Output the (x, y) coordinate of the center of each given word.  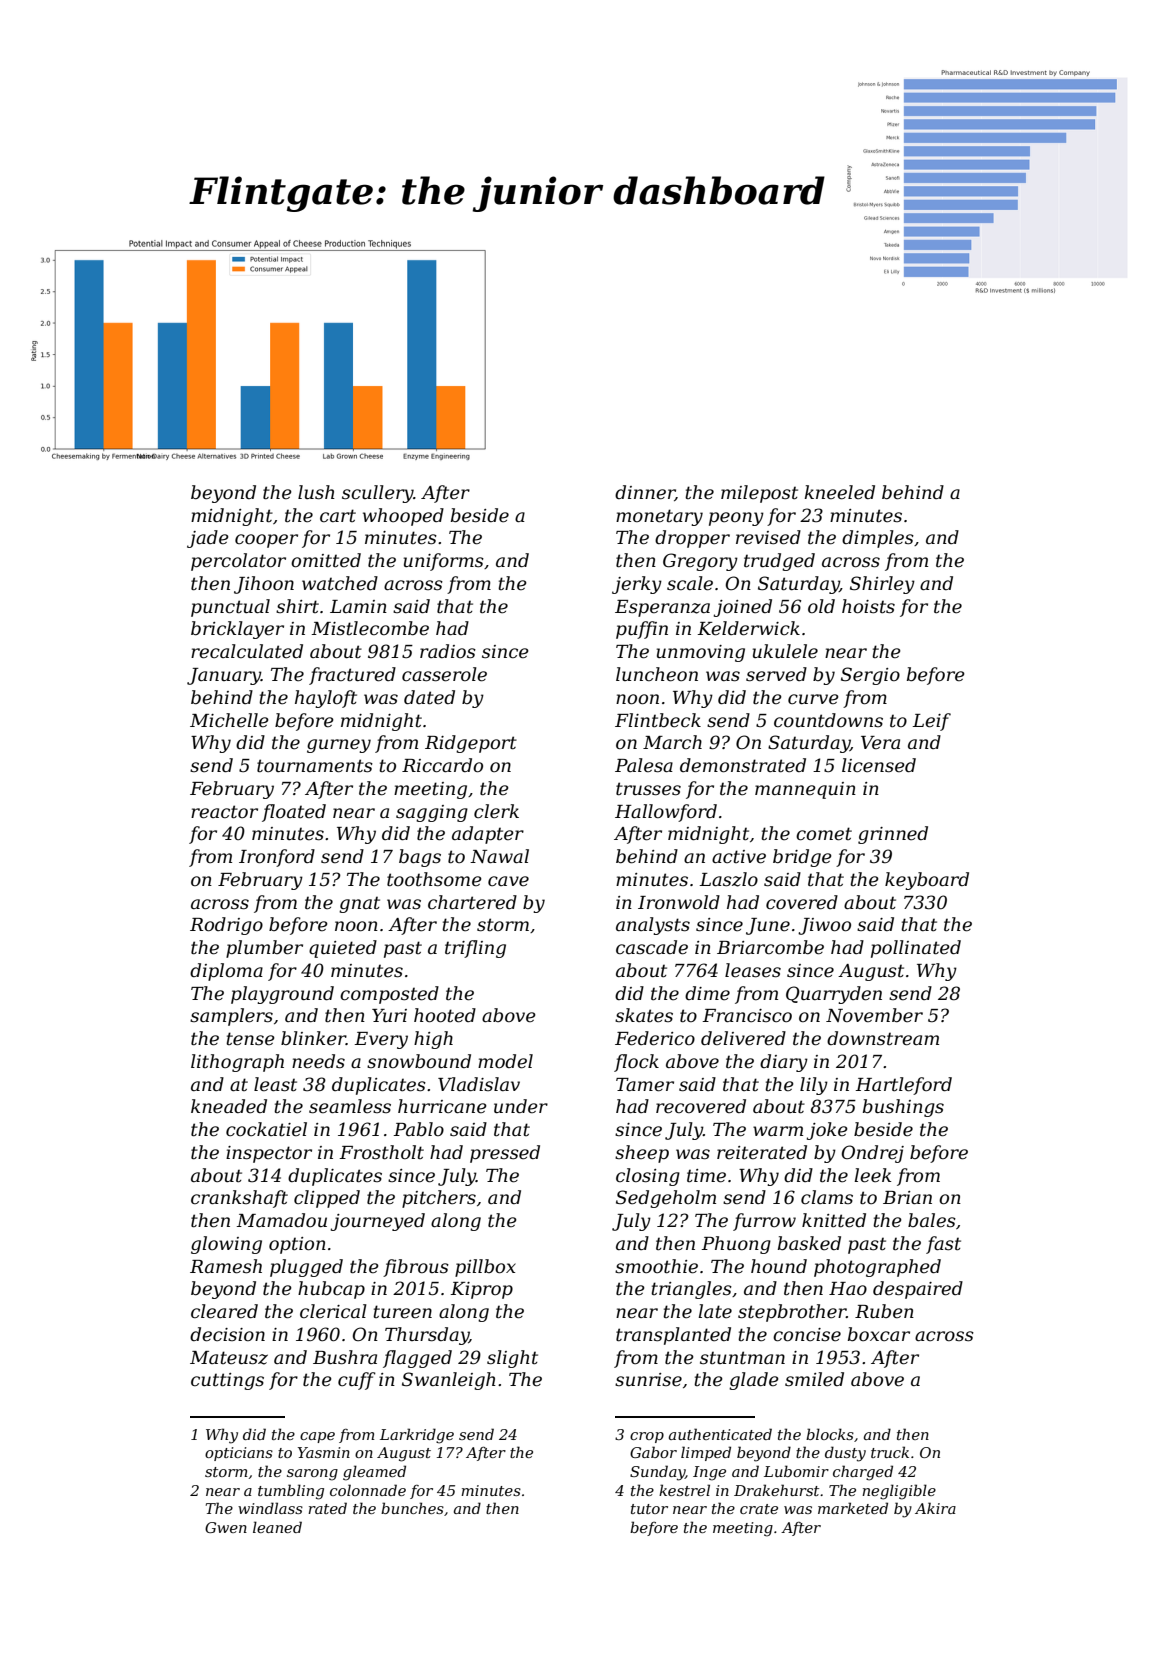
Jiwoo (824, 926)
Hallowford (666, 813)
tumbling (291, 1492)
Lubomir (796, 1471)
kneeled (839, 492)
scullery (378, 494)
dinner (645, 493)
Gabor (653, 1452)
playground (282, 995)
